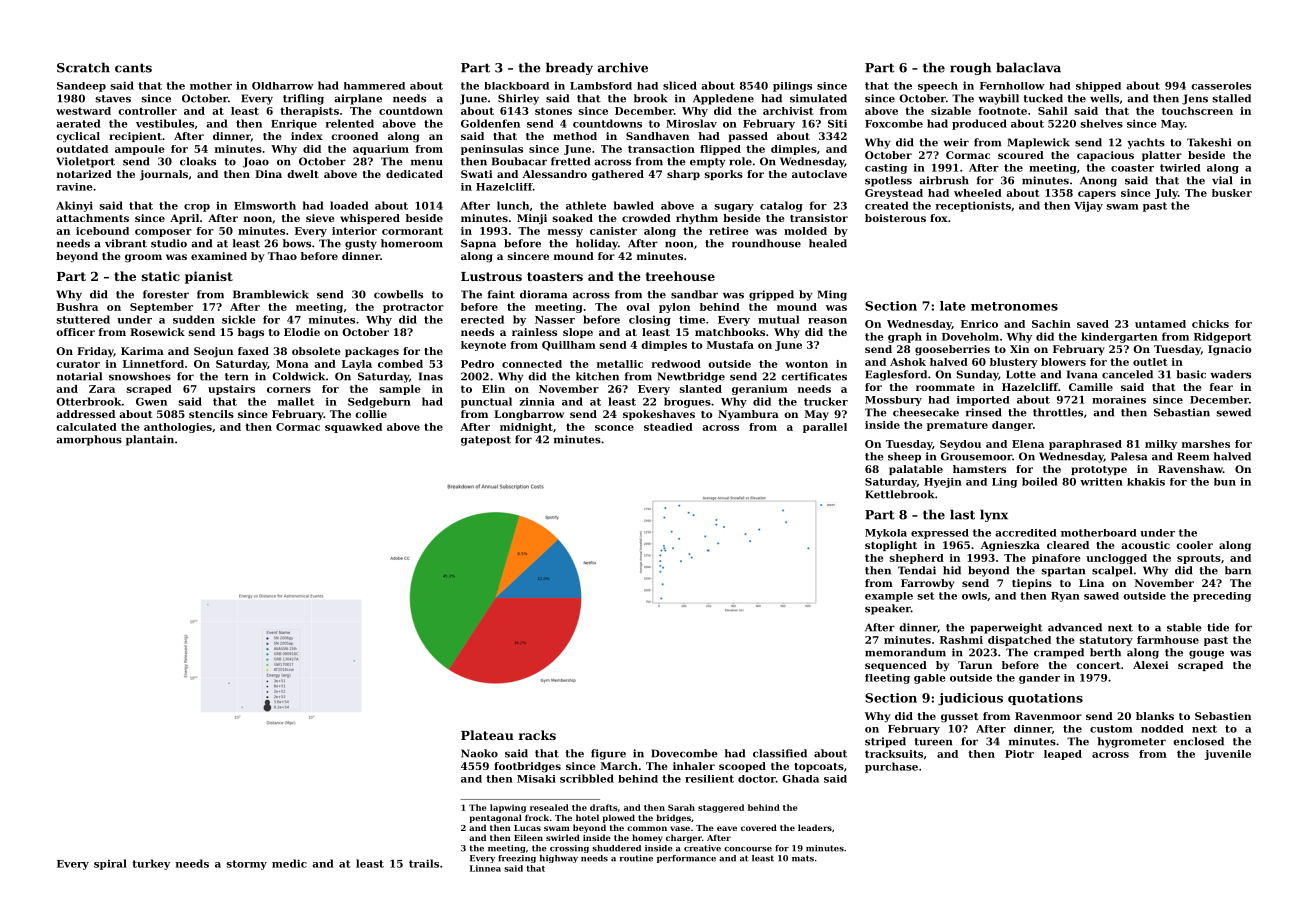 The height and width of the image is (924, 1308). Describe the element at coordinates (825, 428) in the image. I see `parallel` at that location.
